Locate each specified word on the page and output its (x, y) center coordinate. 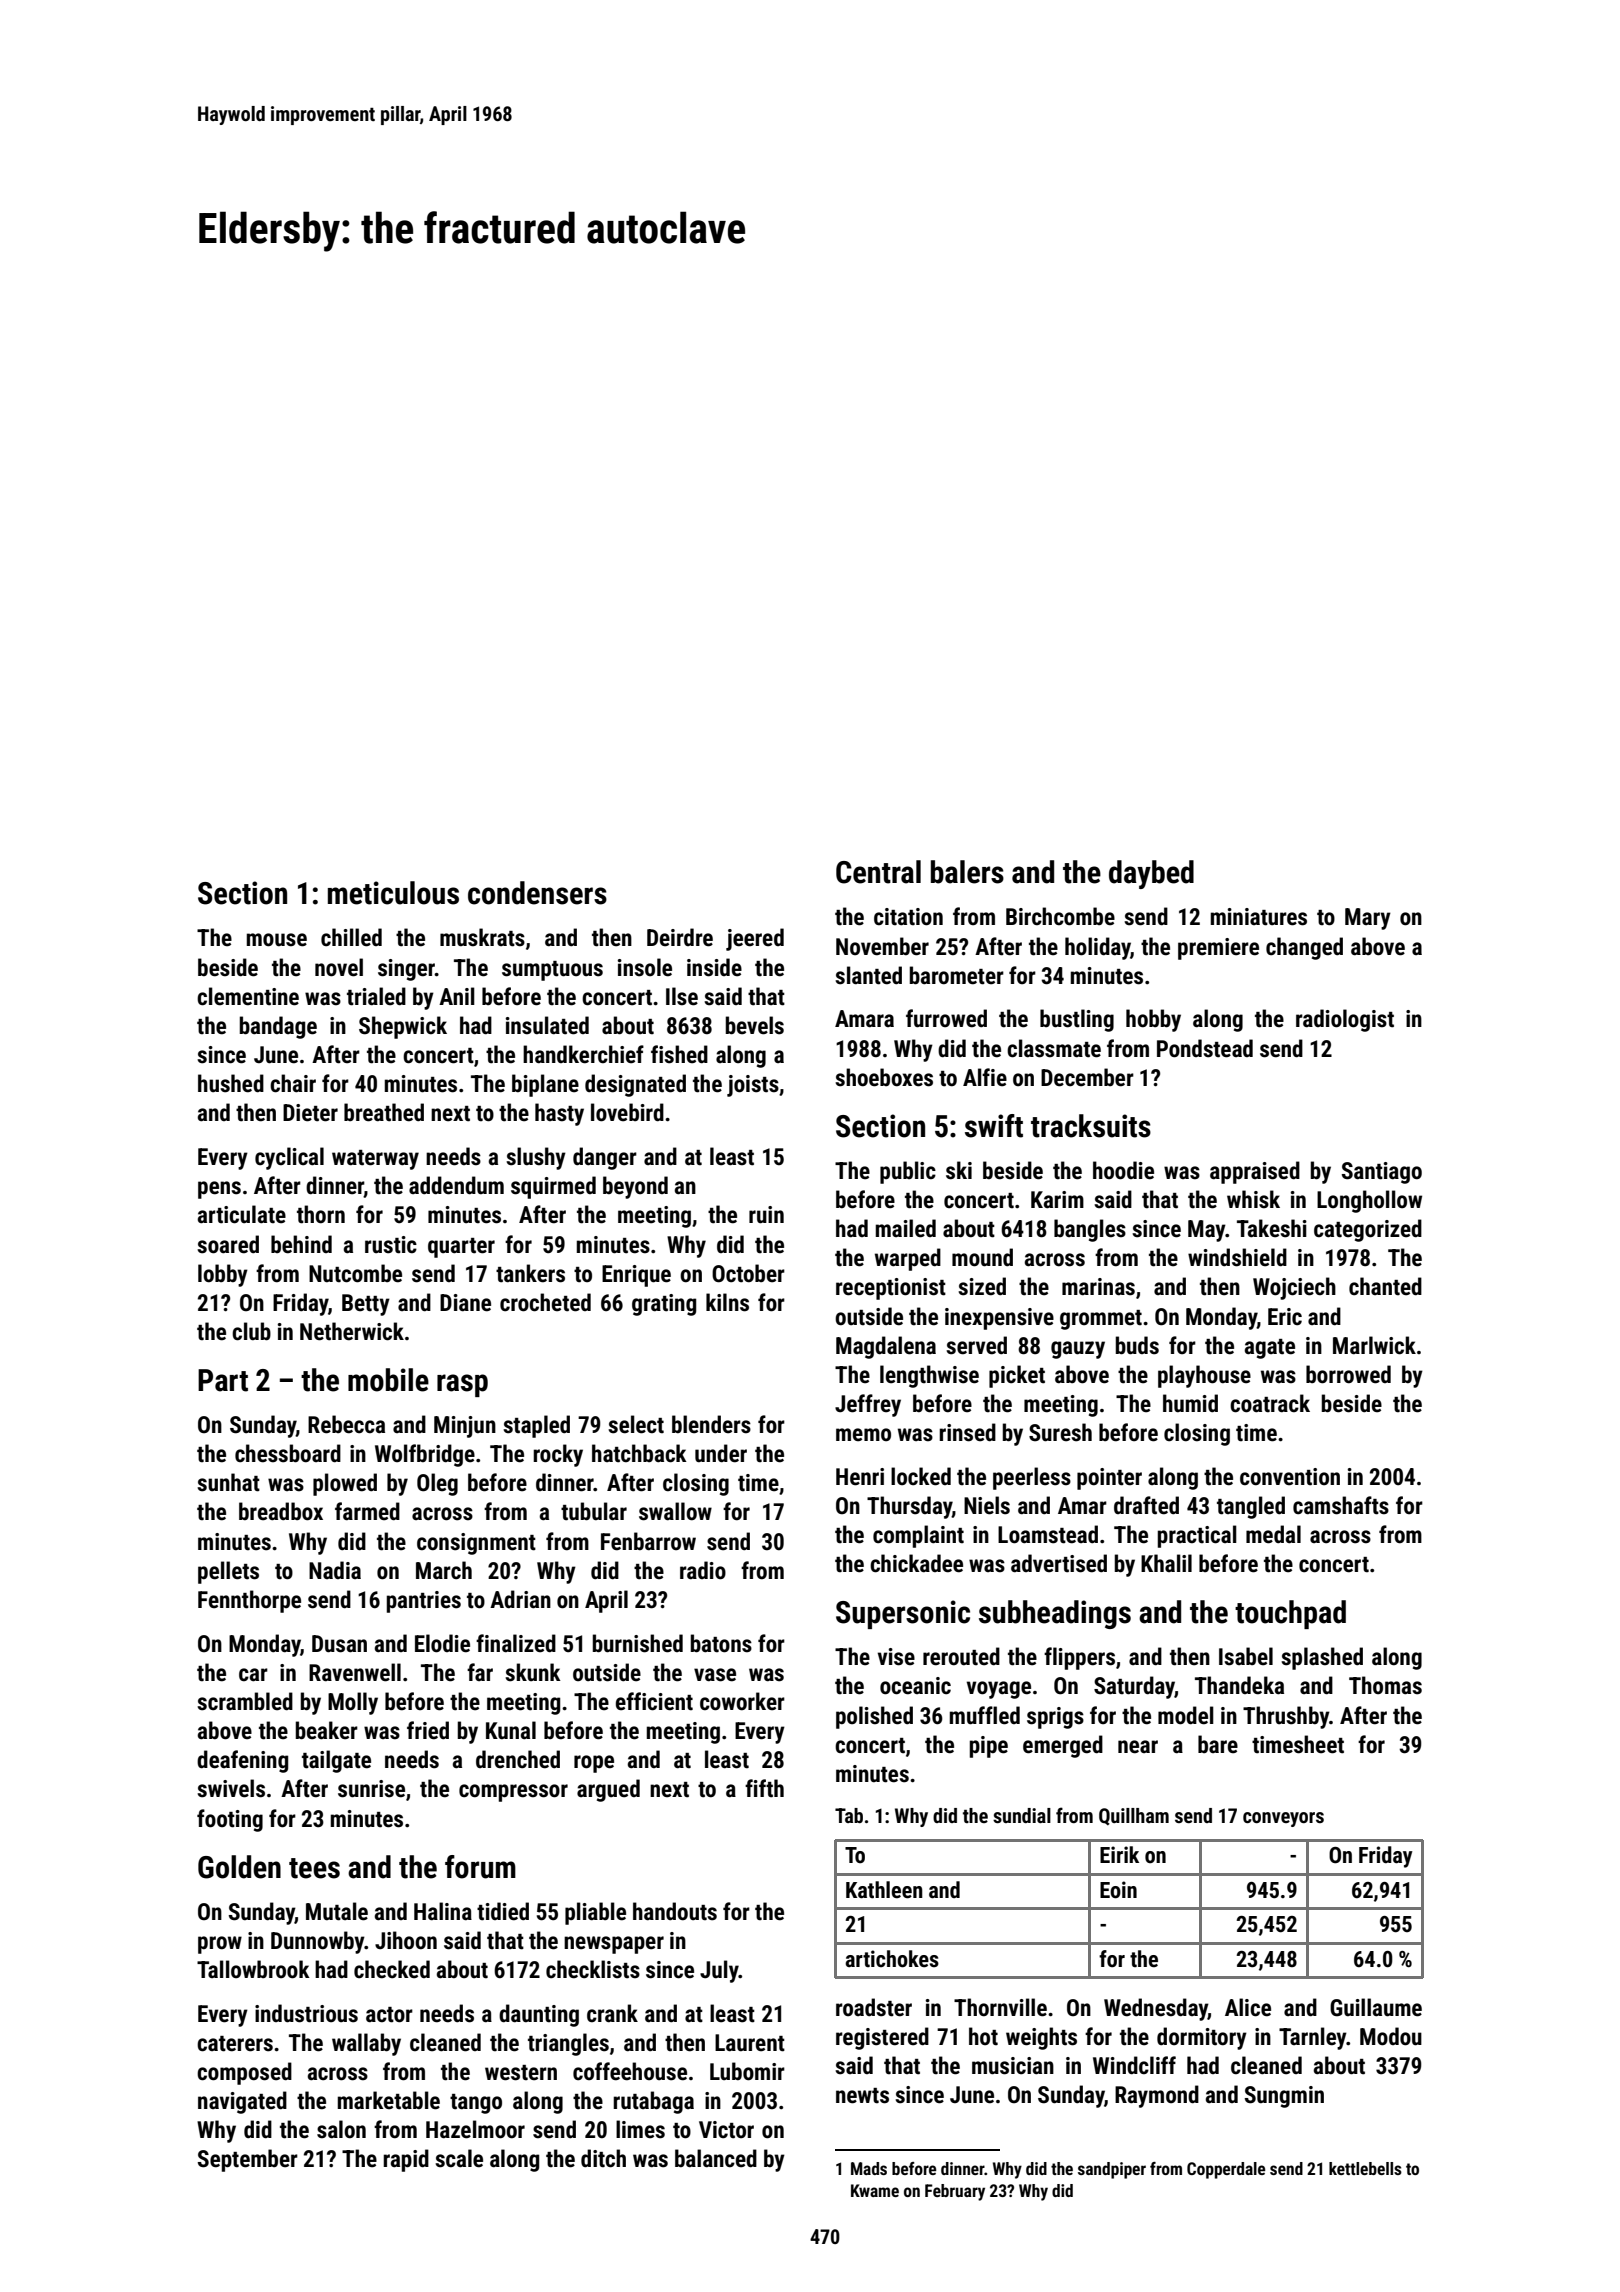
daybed (1151, 874)
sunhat (228, 1482)
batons (721, 1643)
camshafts (1341, 1505)
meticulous (393, 893)
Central (878, 872)
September (248, 2160)
